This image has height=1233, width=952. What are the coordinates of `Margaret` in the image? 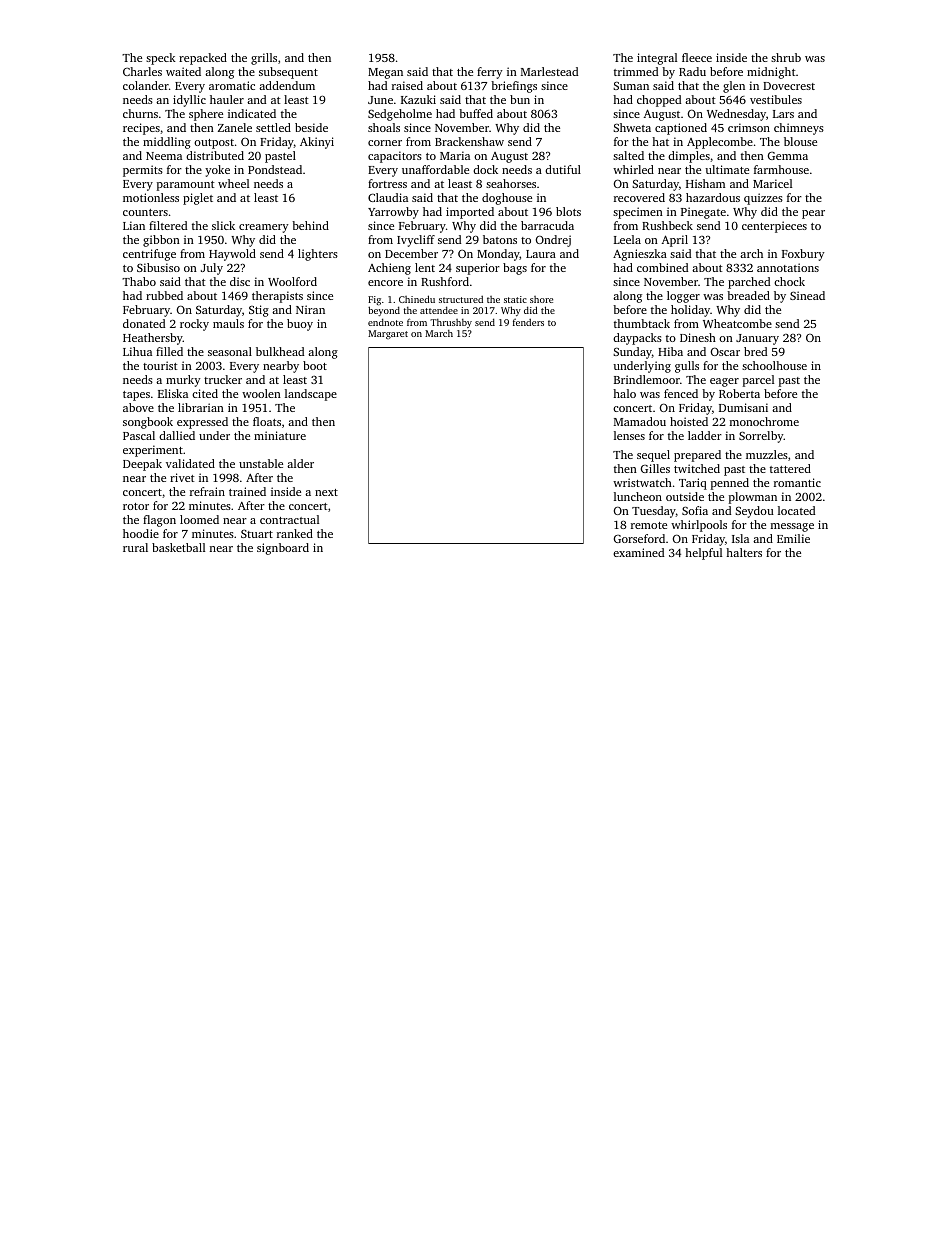 It's located at (388, 334).
